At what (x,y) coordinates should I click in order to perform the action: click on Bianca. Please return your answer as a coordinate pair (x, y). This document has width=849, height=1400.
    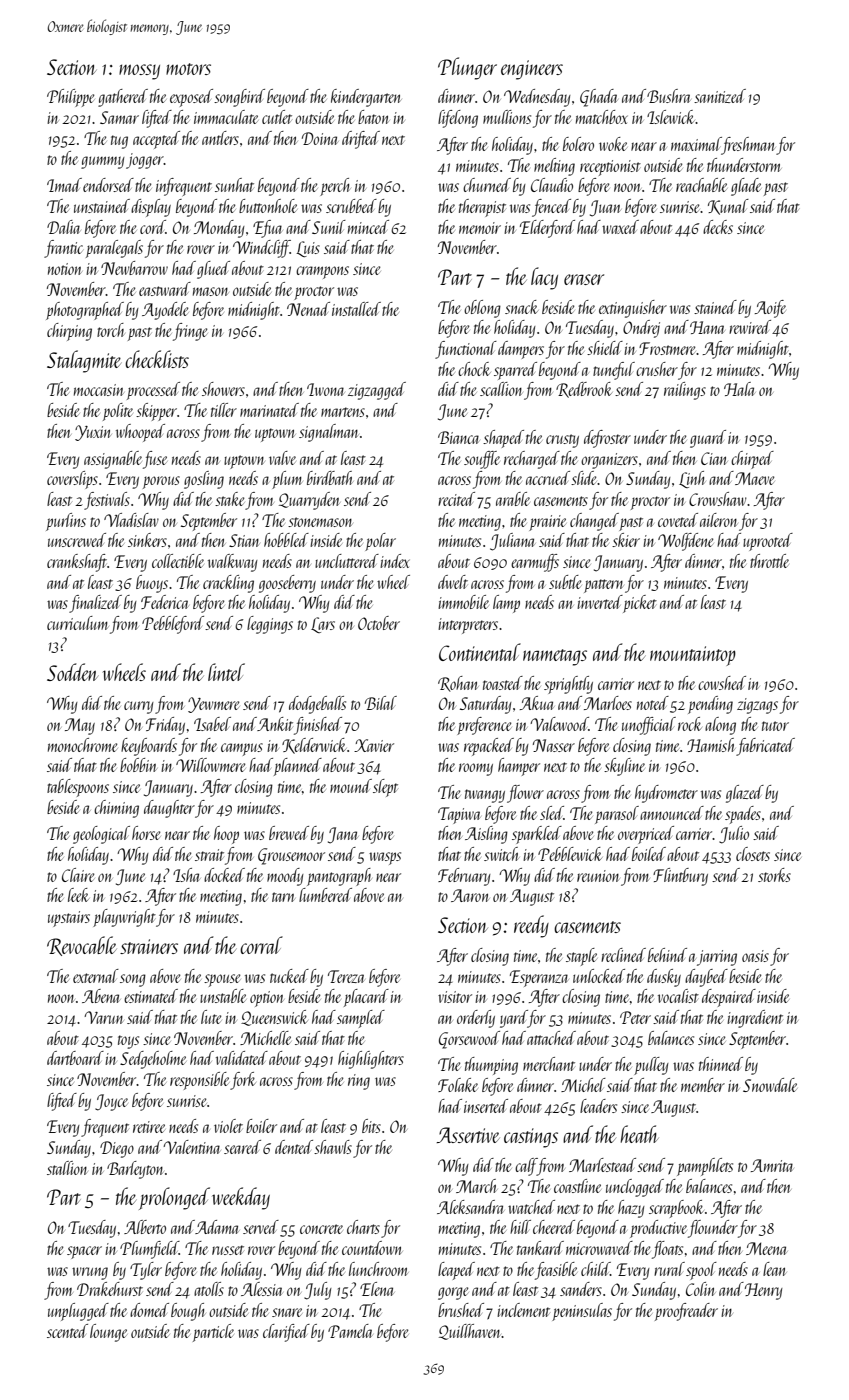
    Looking at the image, I should click on (458, 437).
